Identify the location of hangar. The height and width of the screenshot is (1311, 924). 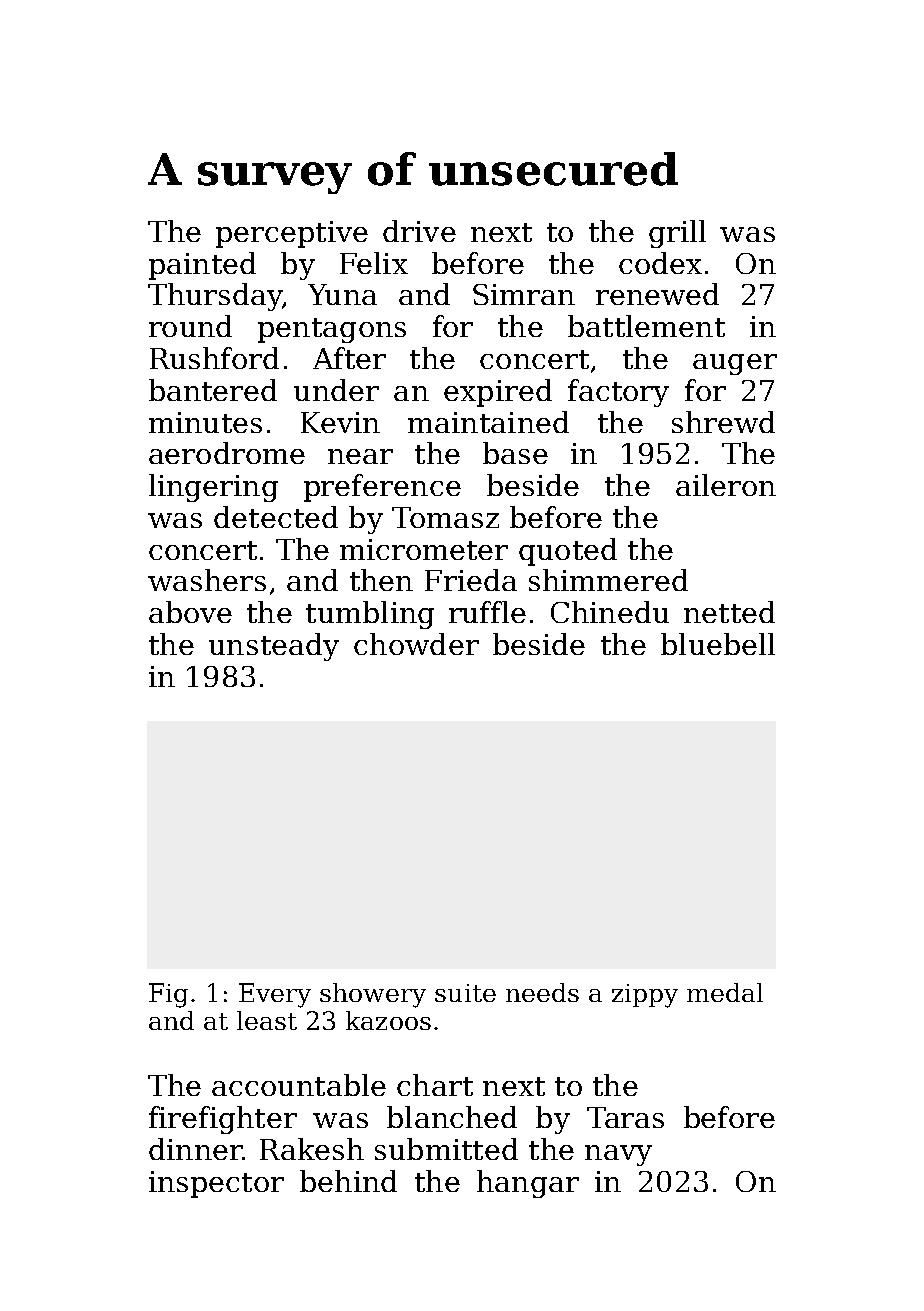
(528, 1184).
